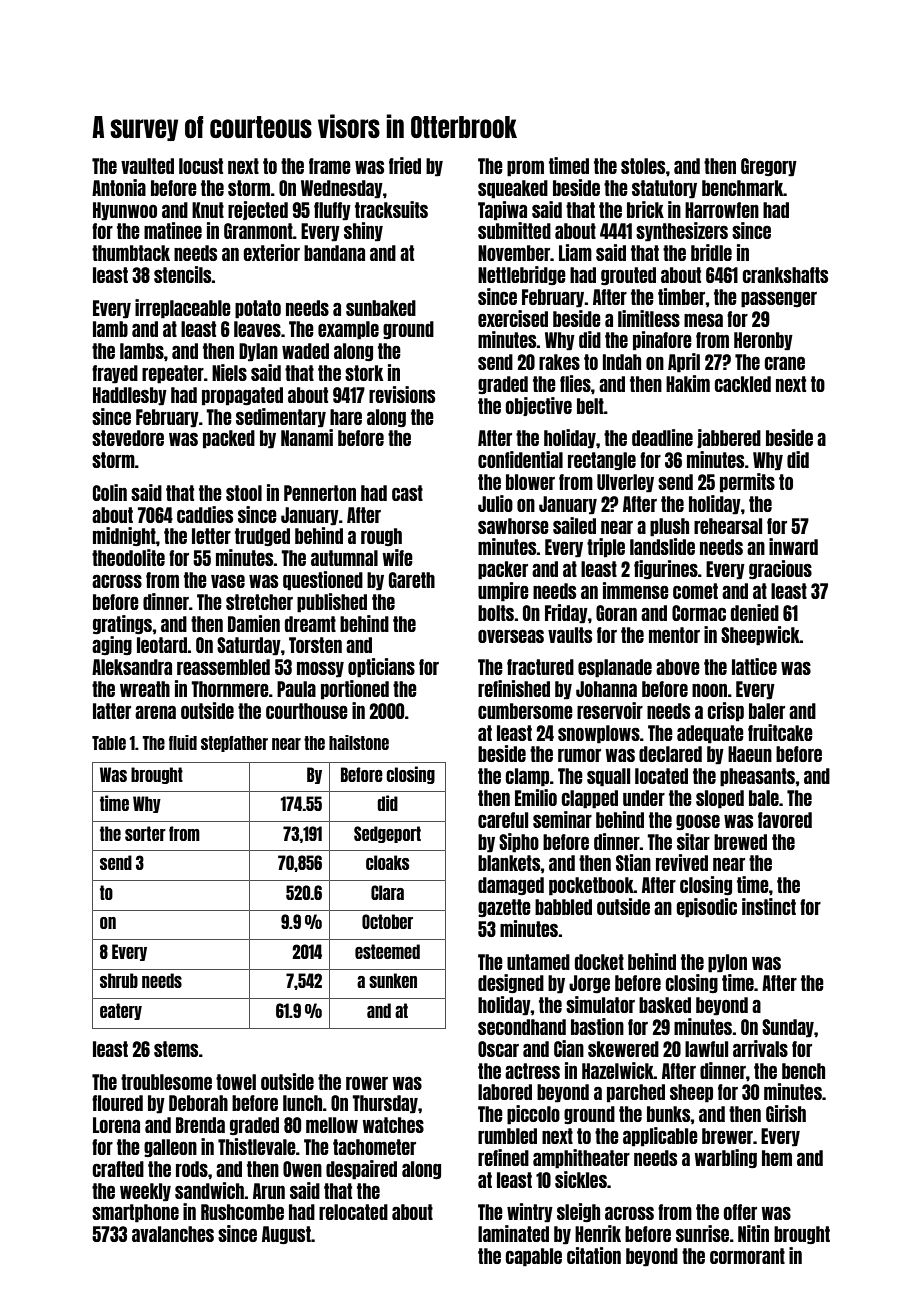 The image size is (924, 1308). What do you see at coordinates (122, 625) in the image?
I see `gratings` at bounding box center [122, 625].
